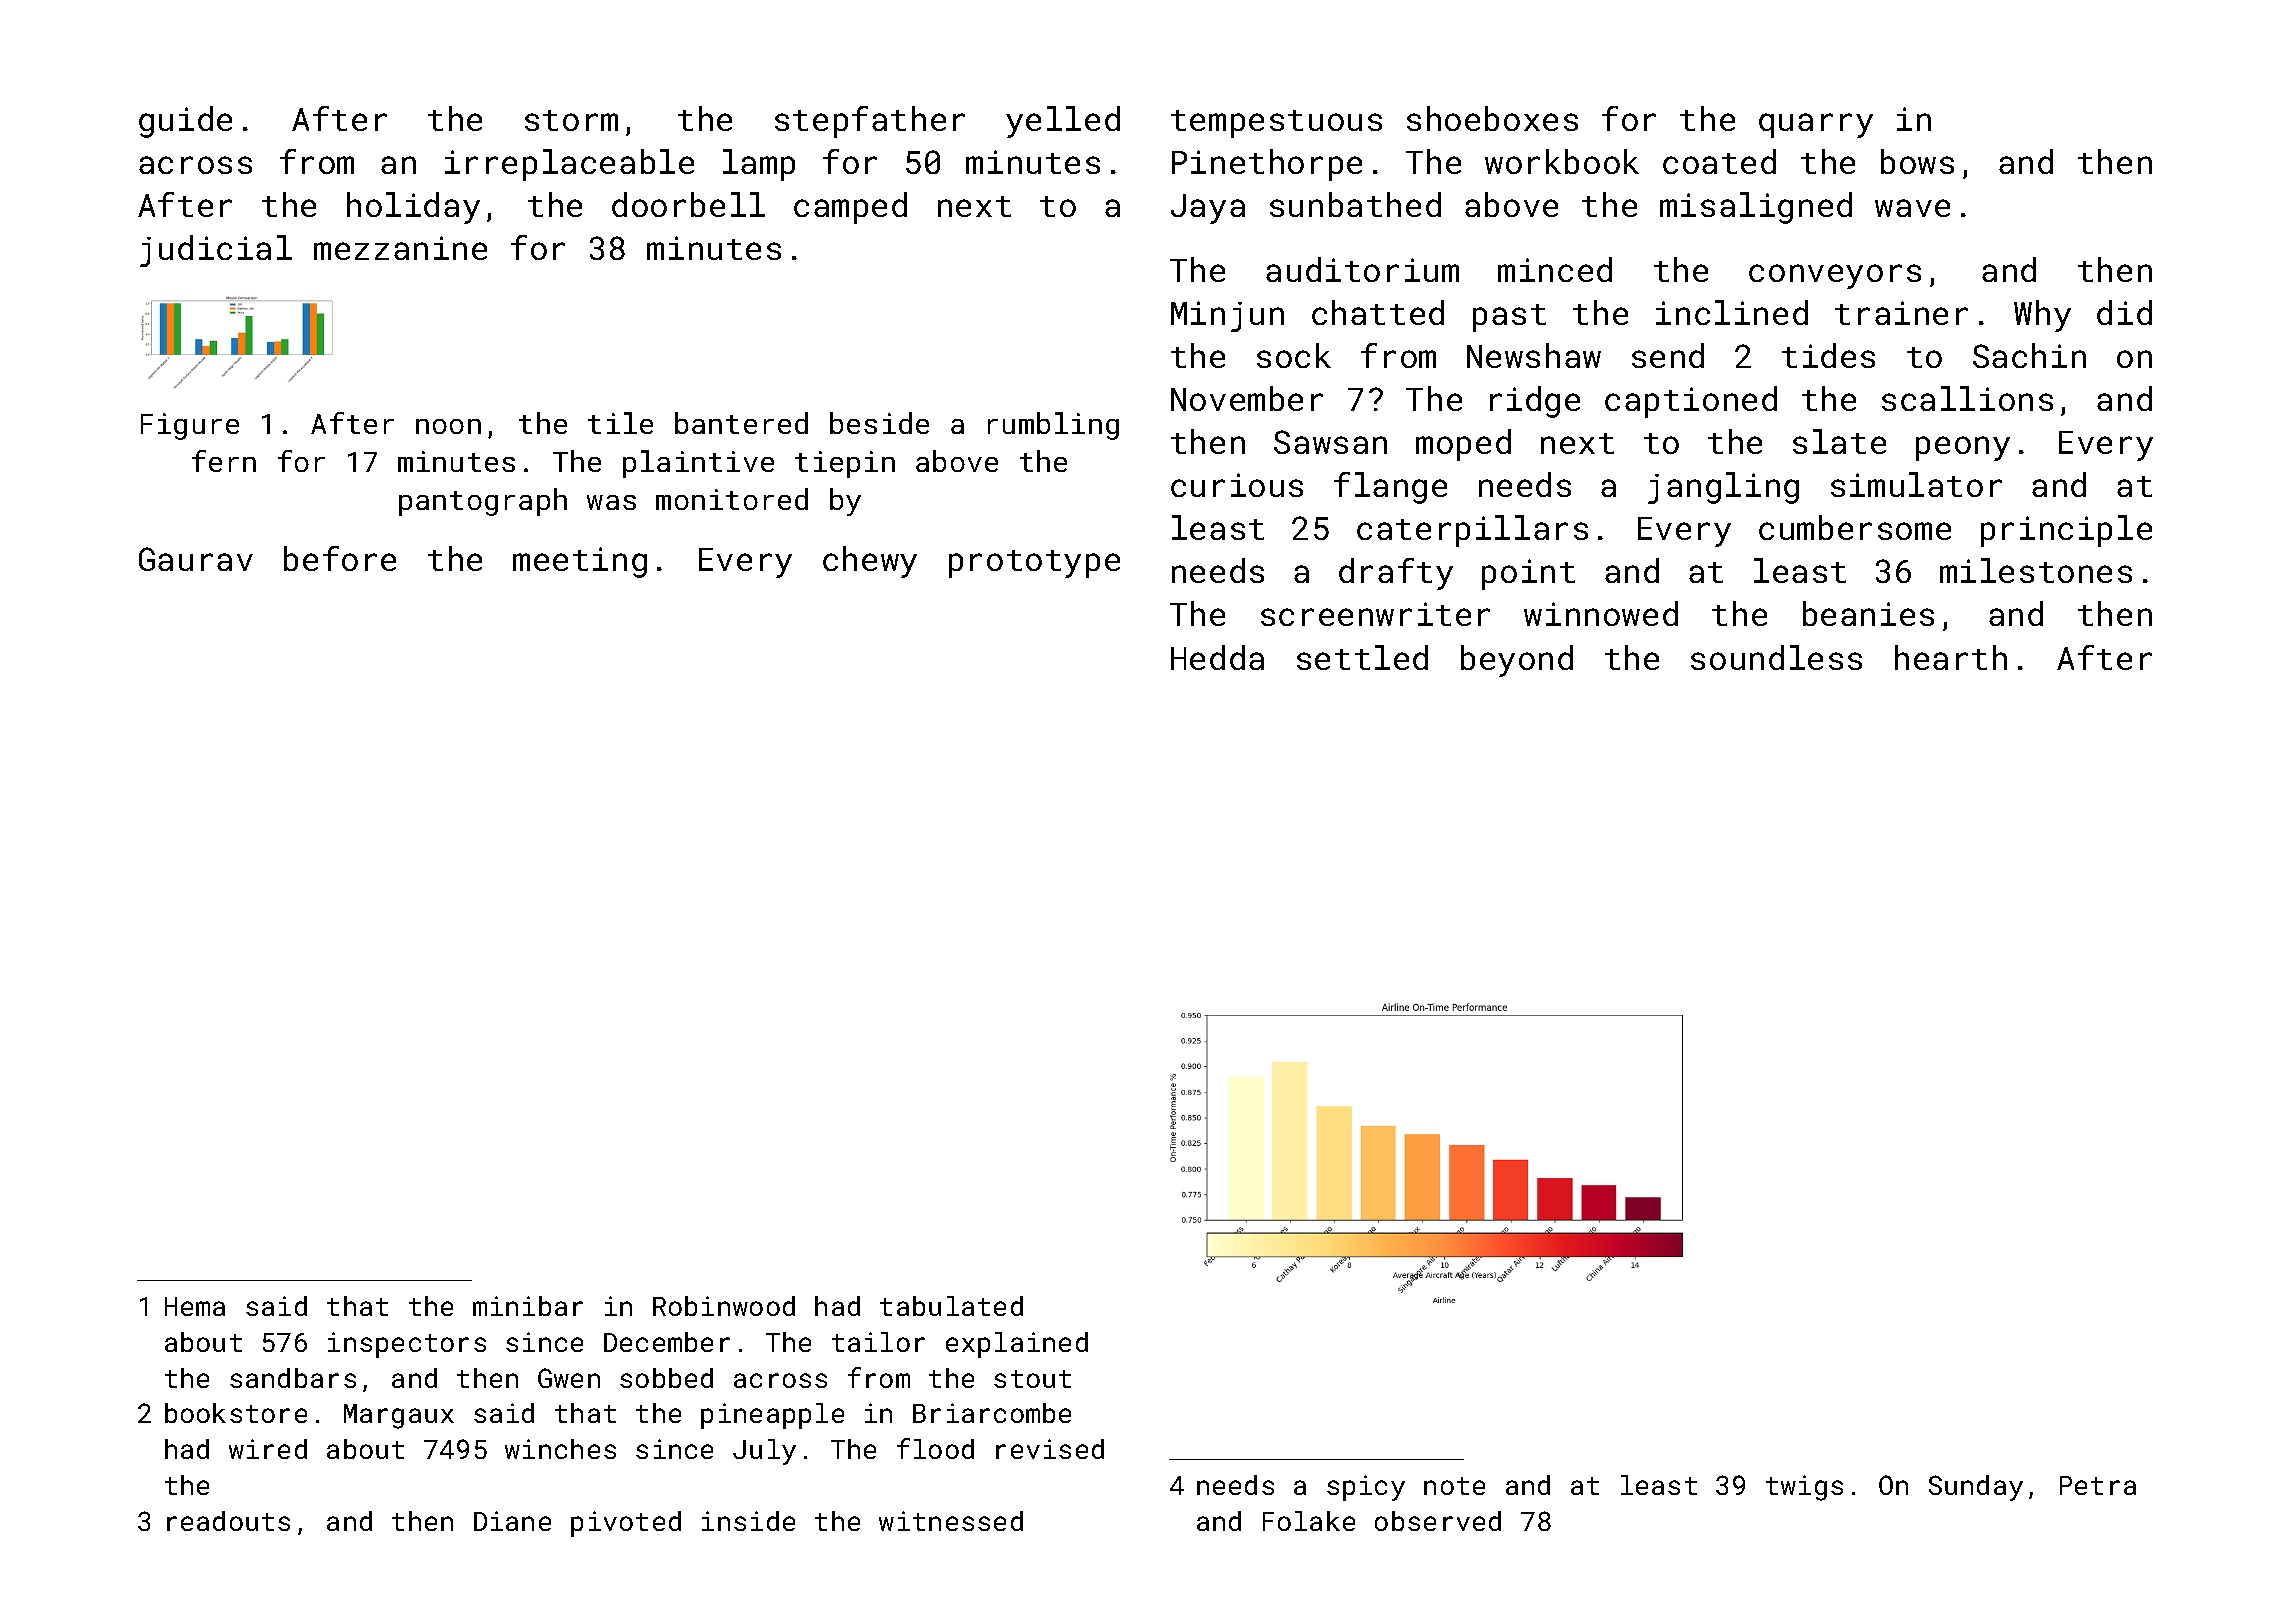  Describe the element at coordinates (951, 1306) in the document. I see `tabulated` at that location.
